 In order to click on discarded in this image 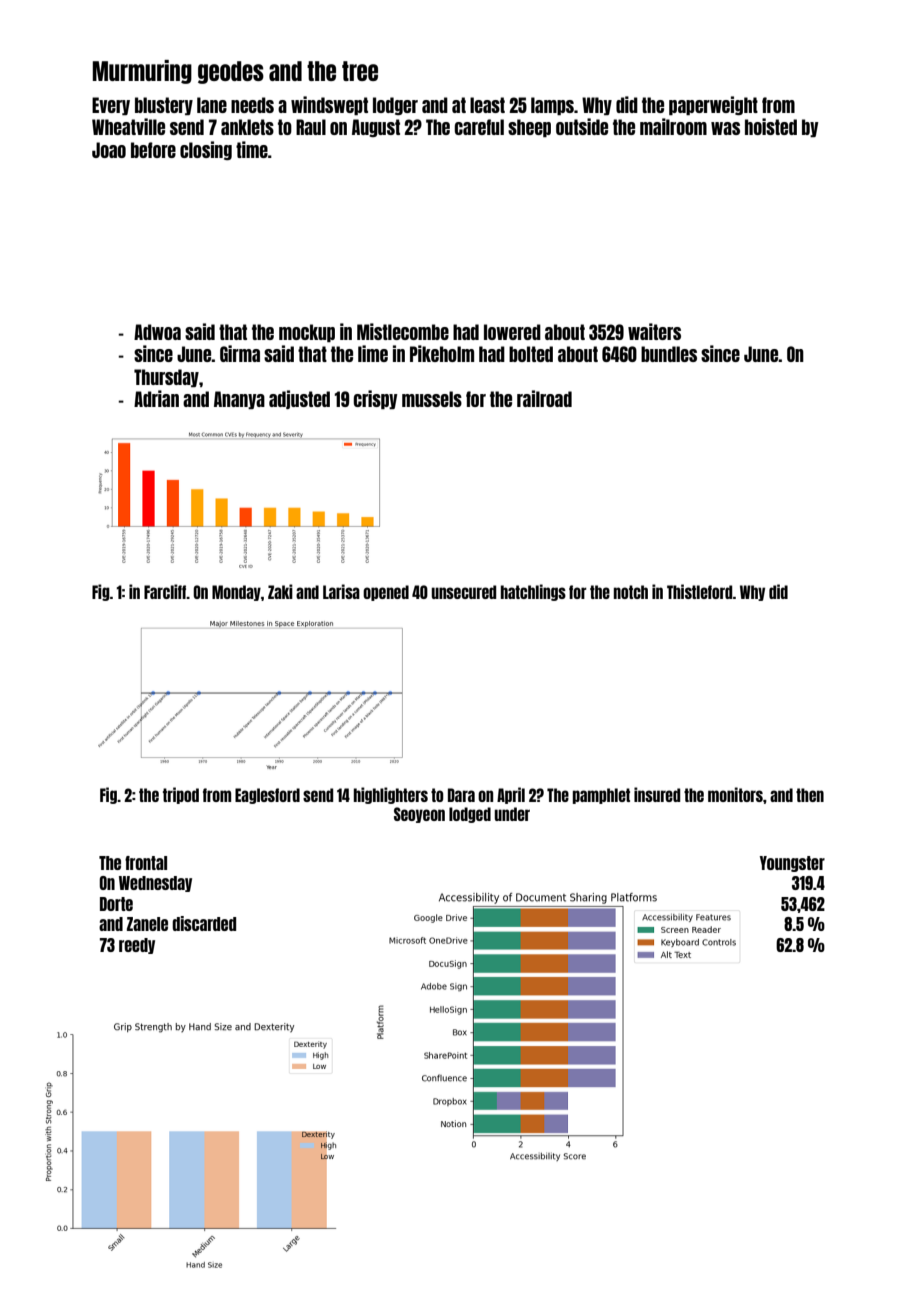, I will do `click(204, 923)`.
